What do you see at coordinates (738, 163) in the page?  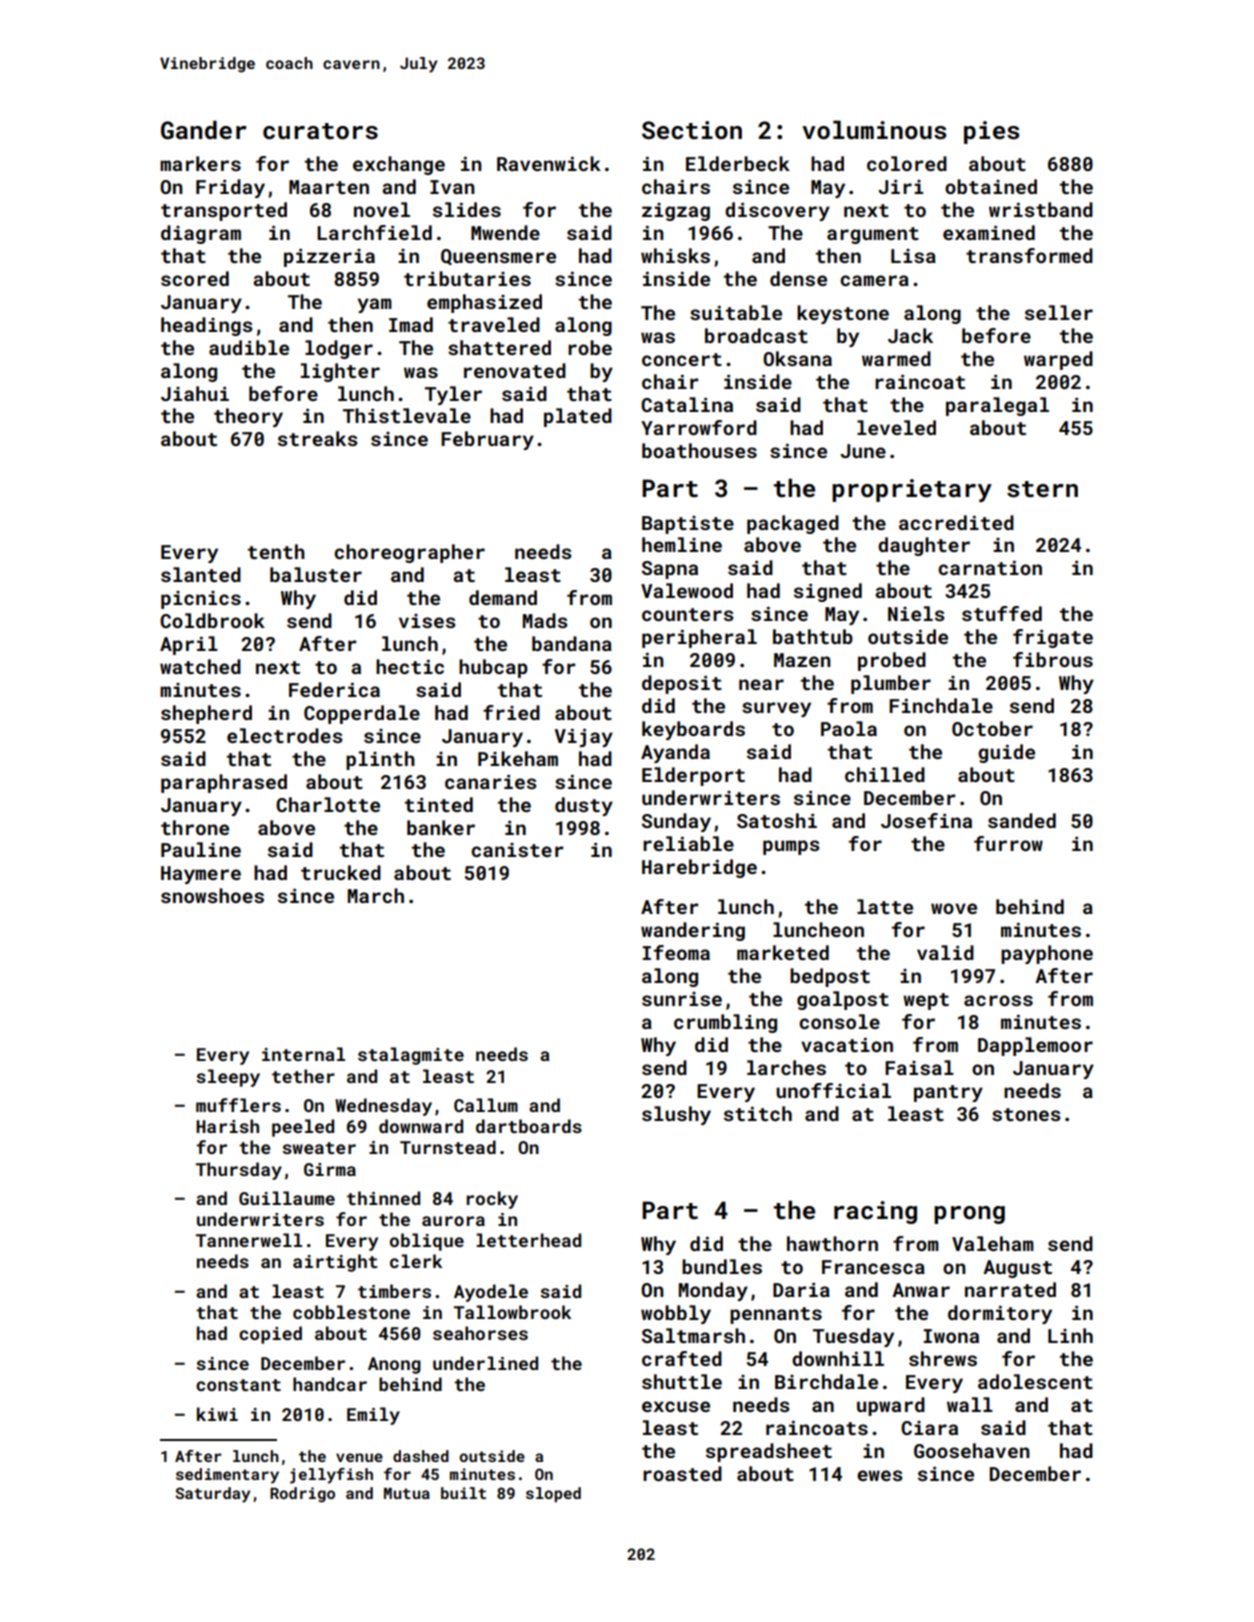 I see `Elderbeck` at bounding box center [738, 163].
